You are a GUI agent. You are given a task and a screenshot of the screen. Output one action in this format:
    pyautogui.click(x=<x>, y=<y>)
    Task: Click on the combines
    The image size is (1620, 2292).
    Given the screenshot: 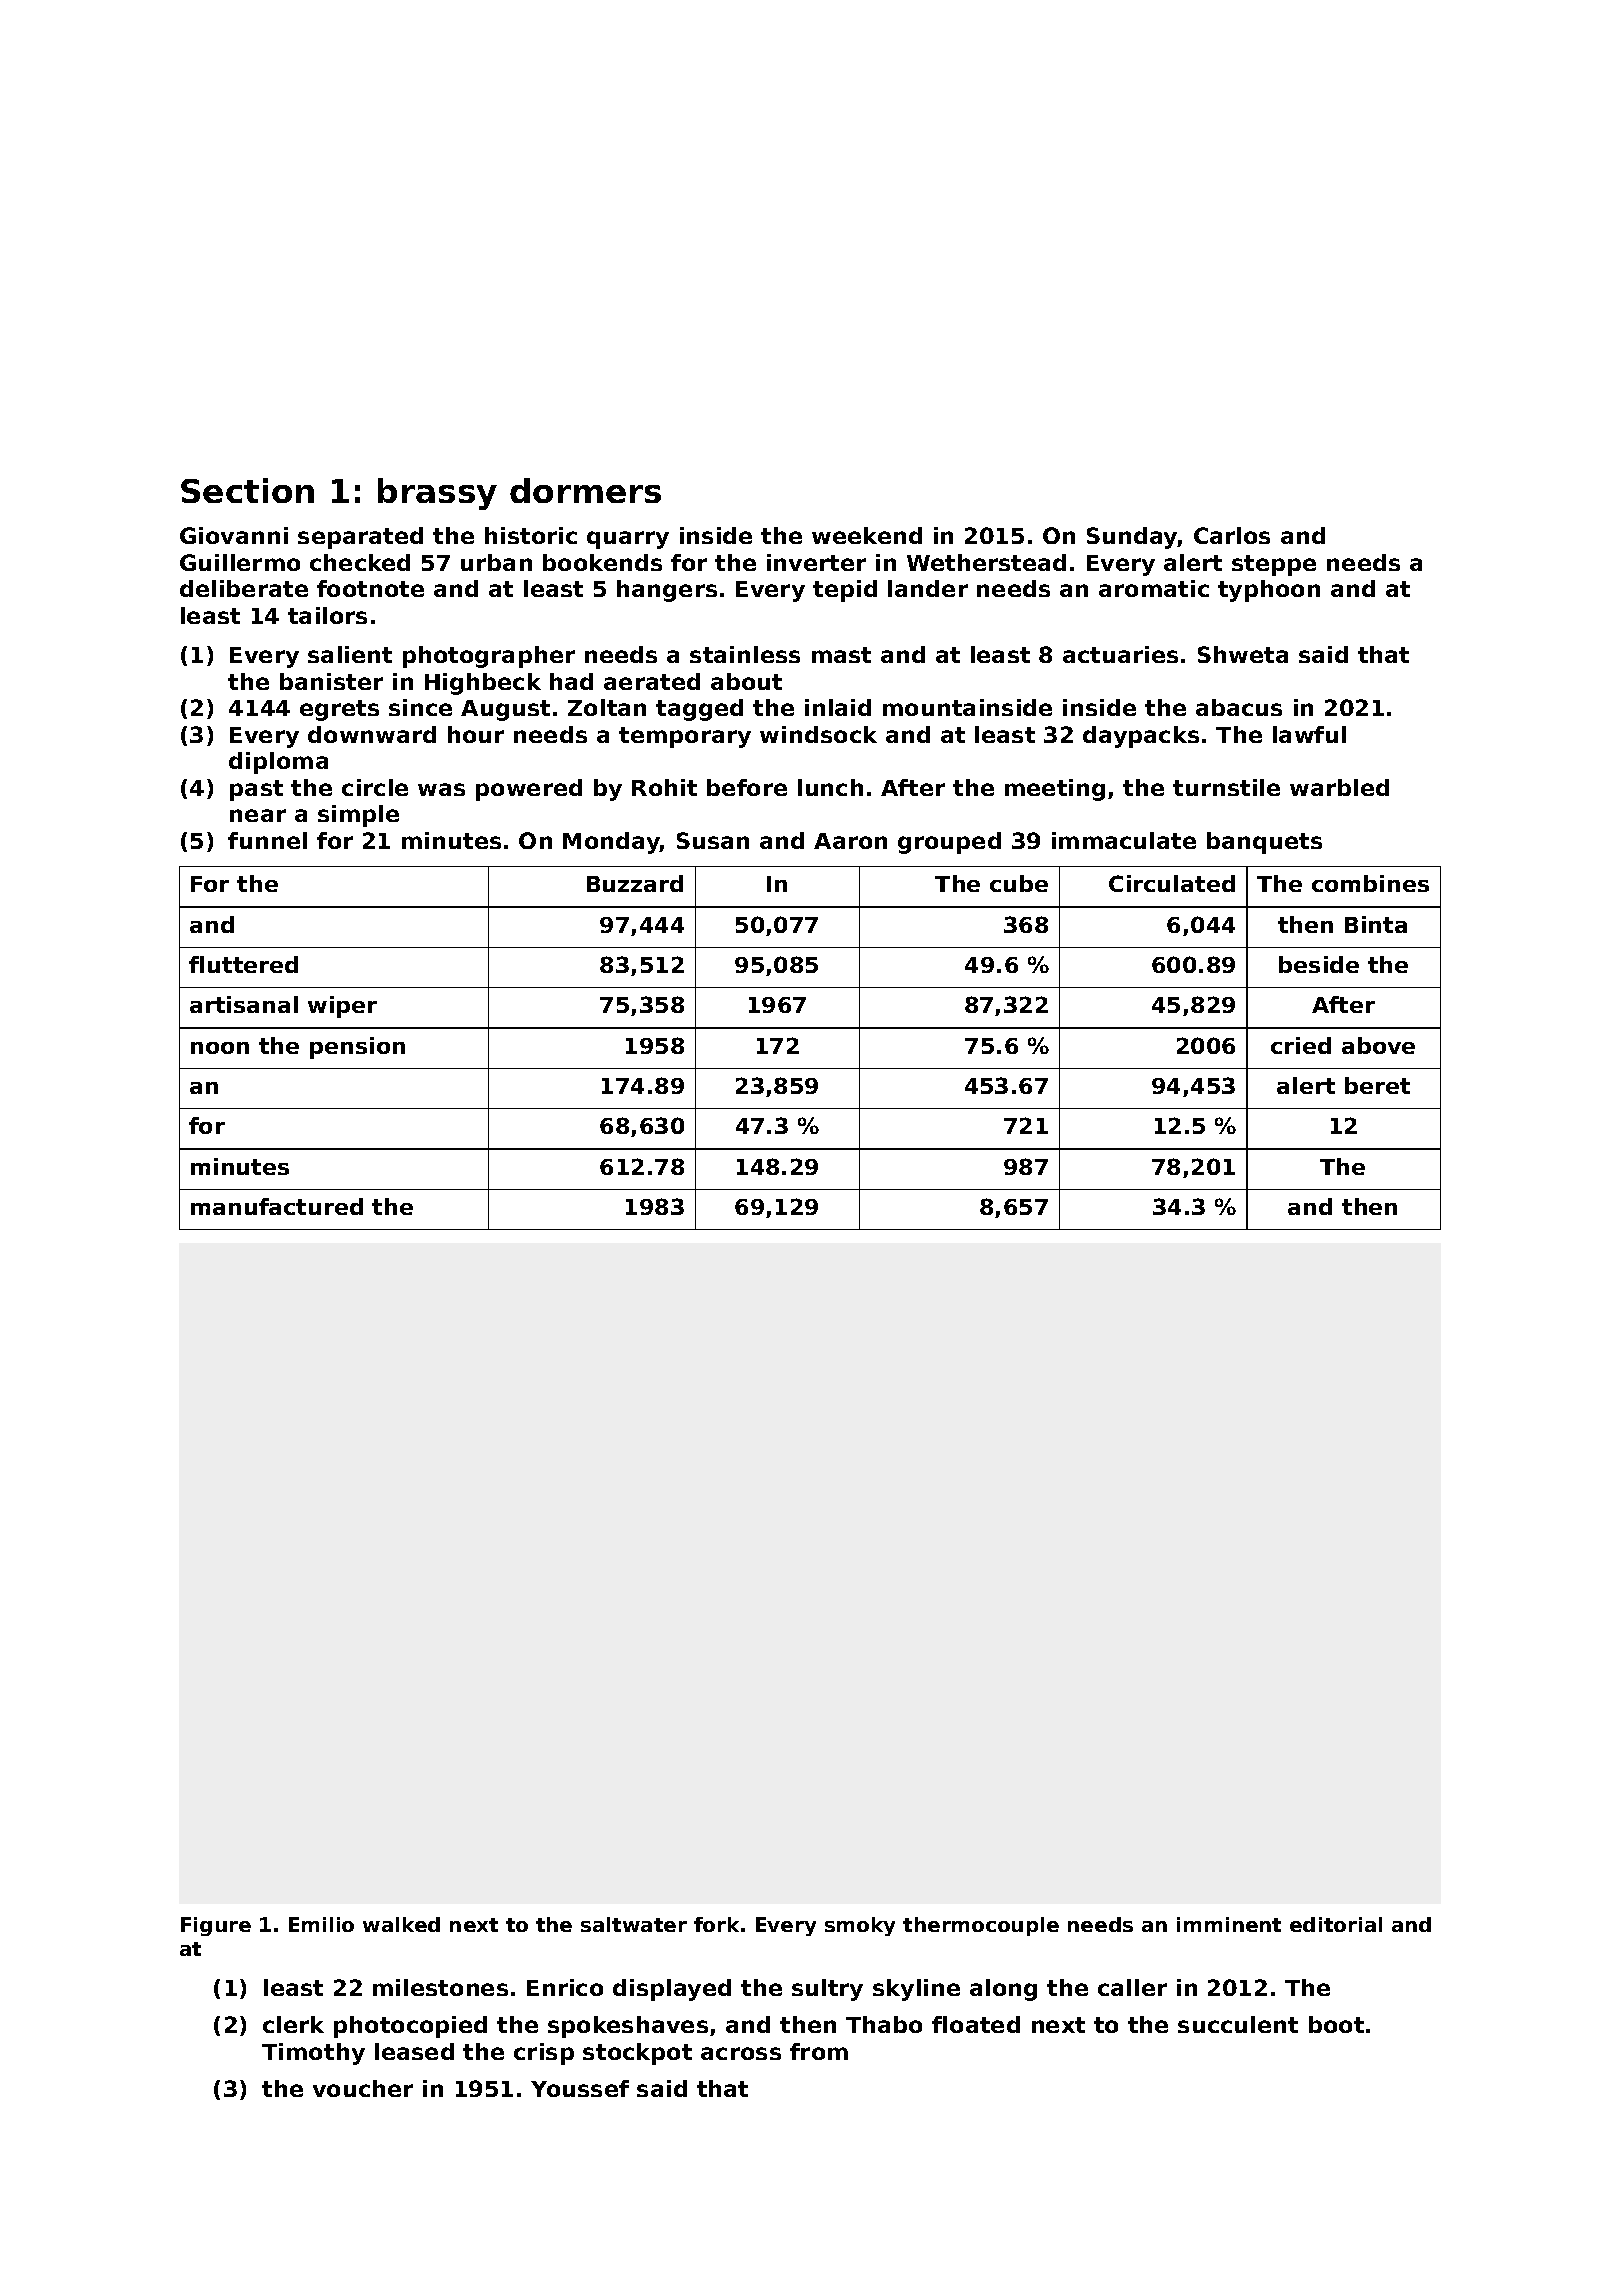 What is the action you would take?
    pyautogui.click(x=1370, y=883)
